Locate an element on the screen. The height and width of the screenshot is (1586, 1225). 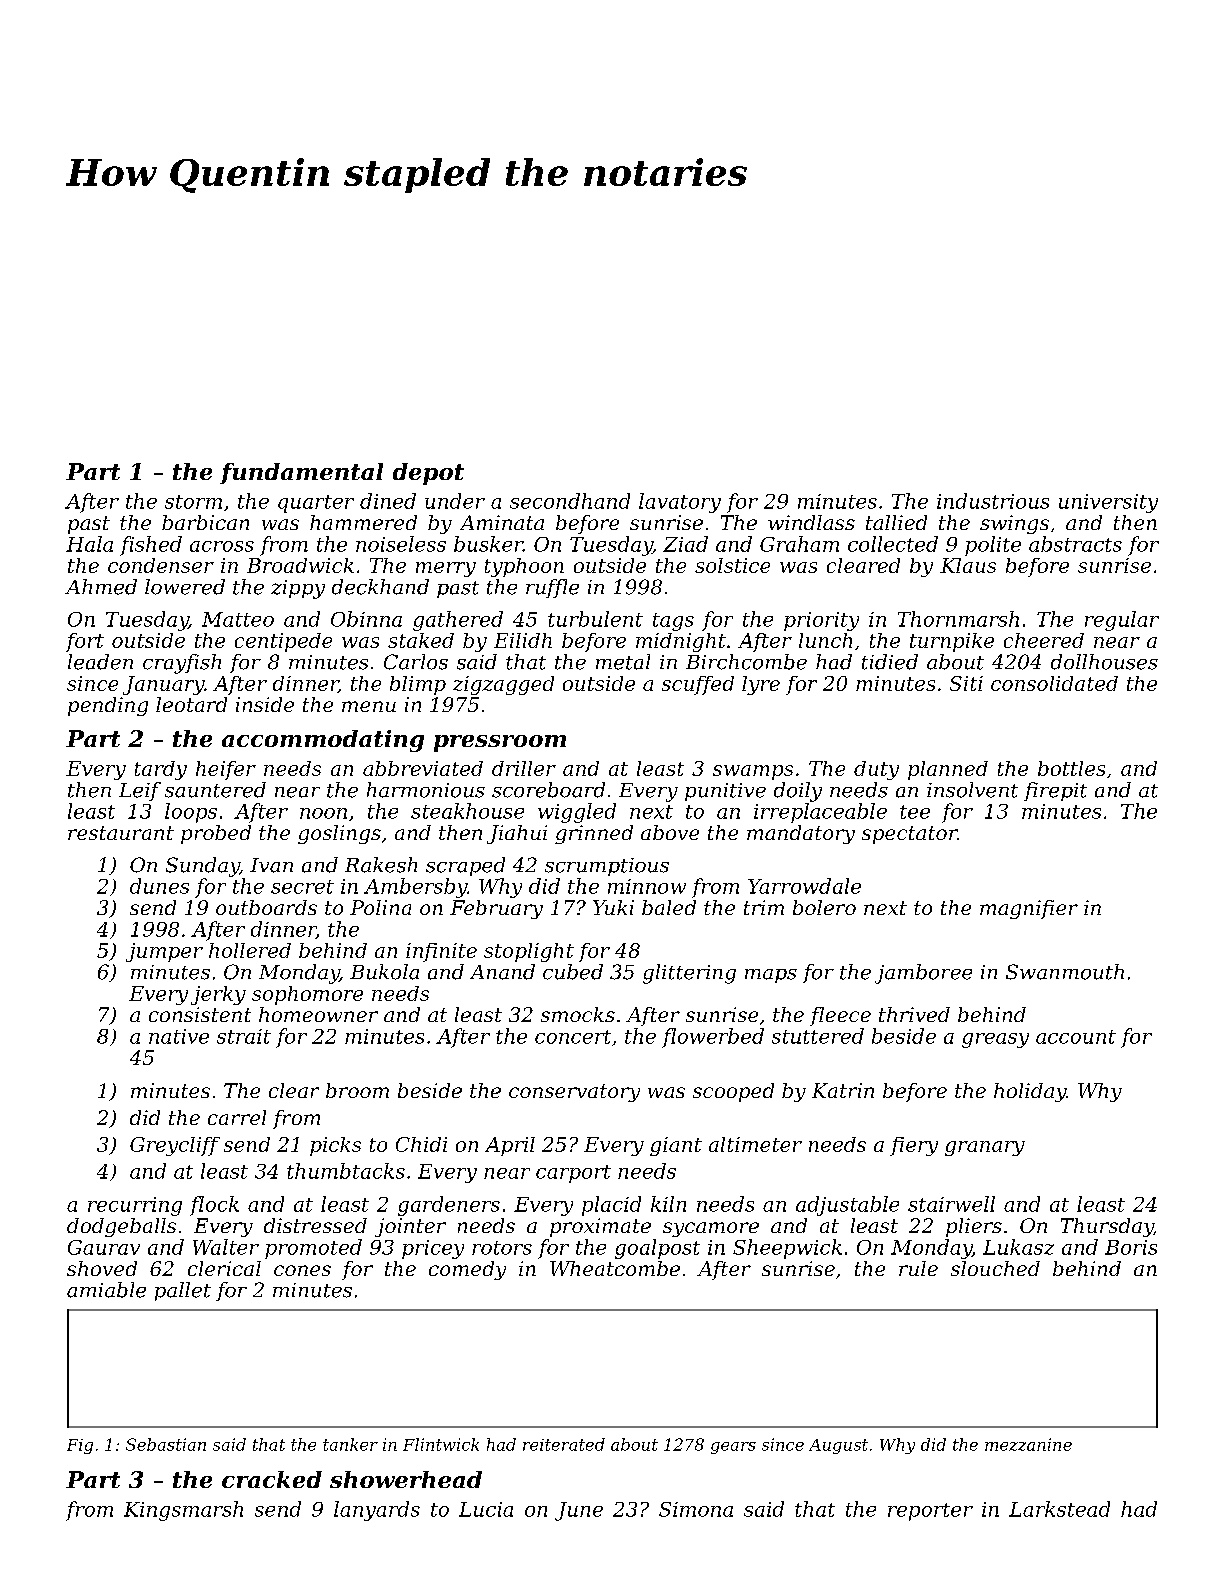
mezzanine is located at coordinates (1028, 1444).
